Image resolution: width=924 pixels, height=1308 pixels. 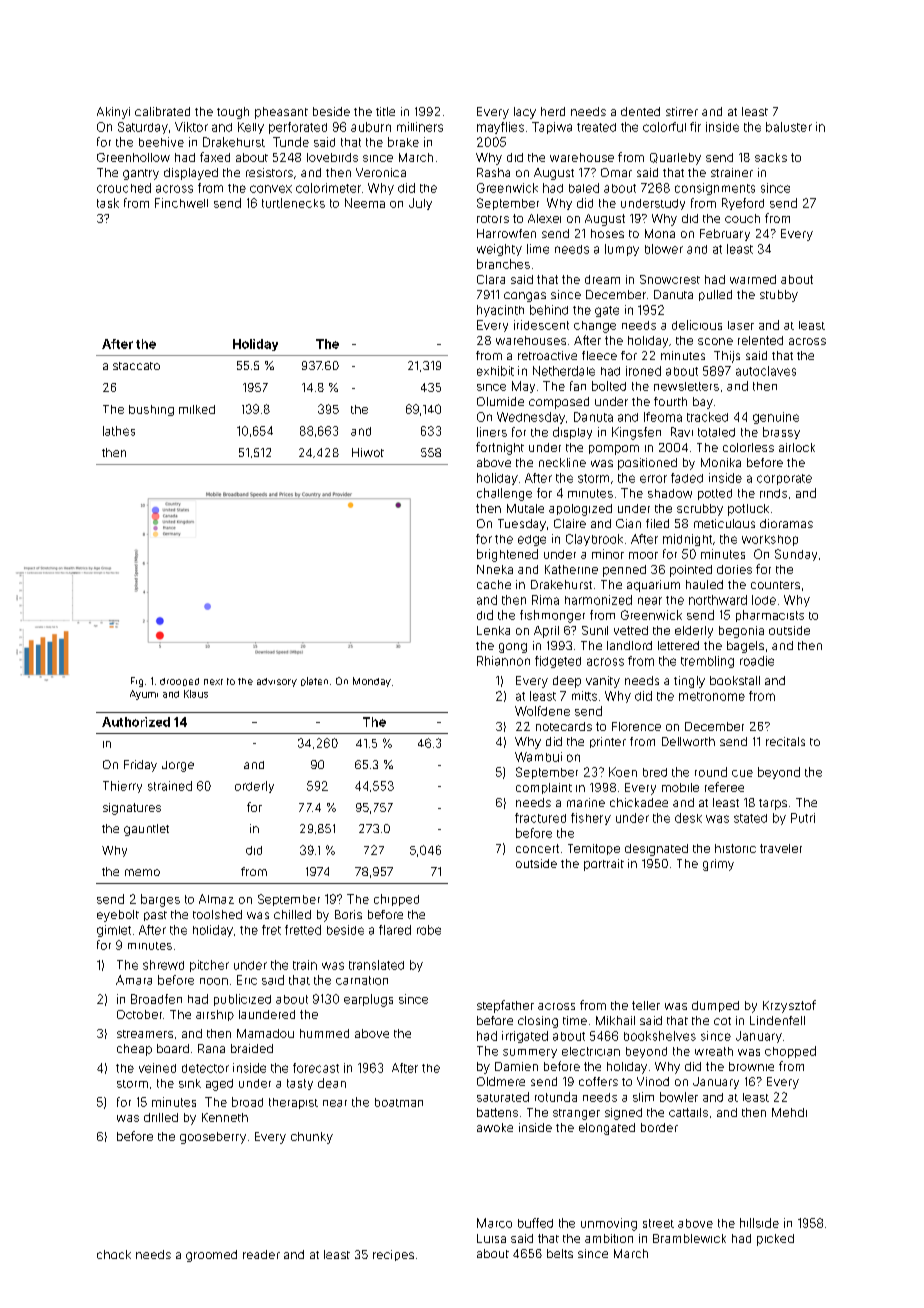 I want to click on boatman, so click(x=399, y=1102).
